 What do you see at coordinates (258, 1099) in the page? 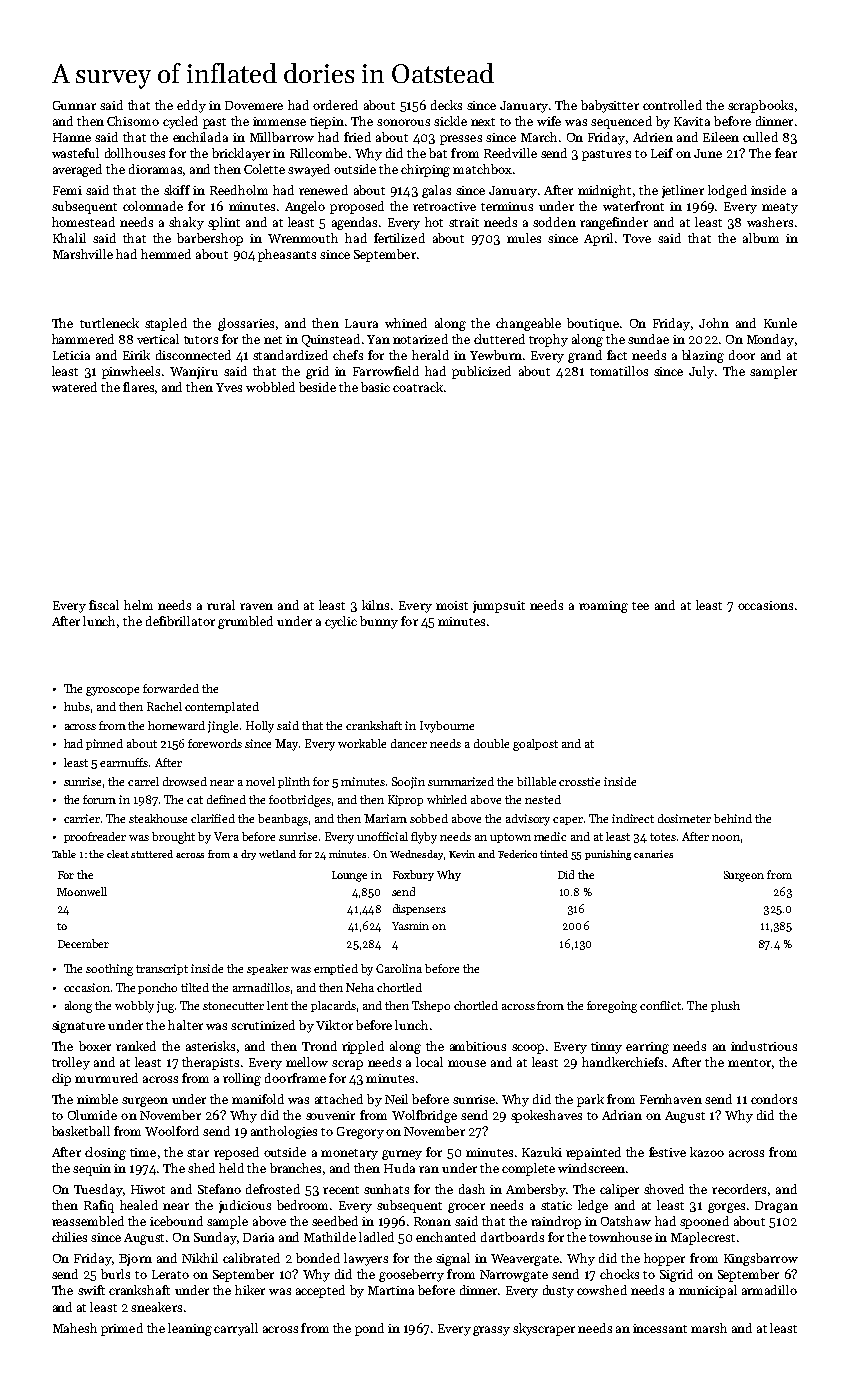
I see `manifold` at bounding box center [258, 1099].
